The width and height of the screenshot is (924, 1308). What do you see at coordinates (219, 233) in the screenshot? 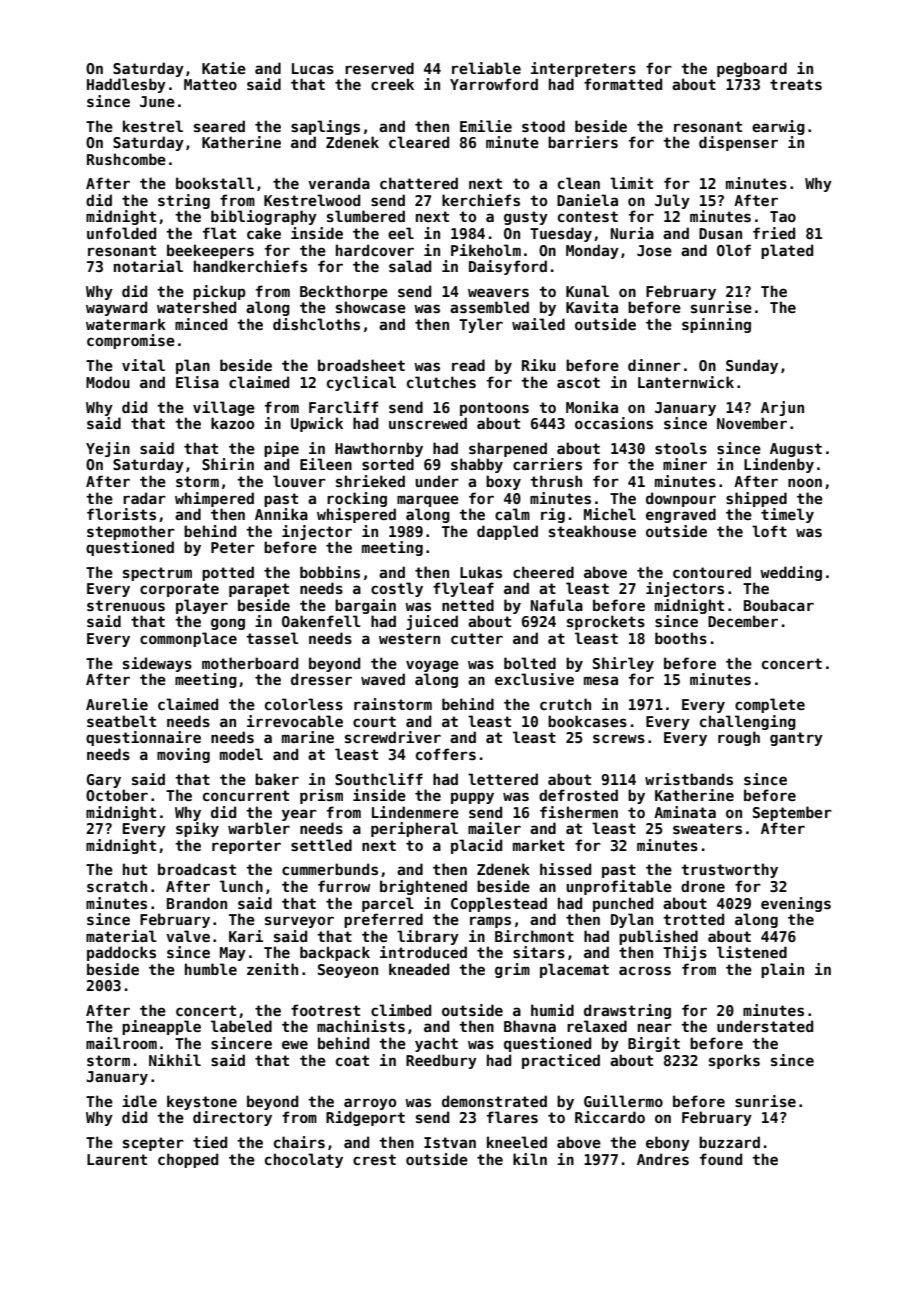
I see `flat` at bounding box center [219, 233].
